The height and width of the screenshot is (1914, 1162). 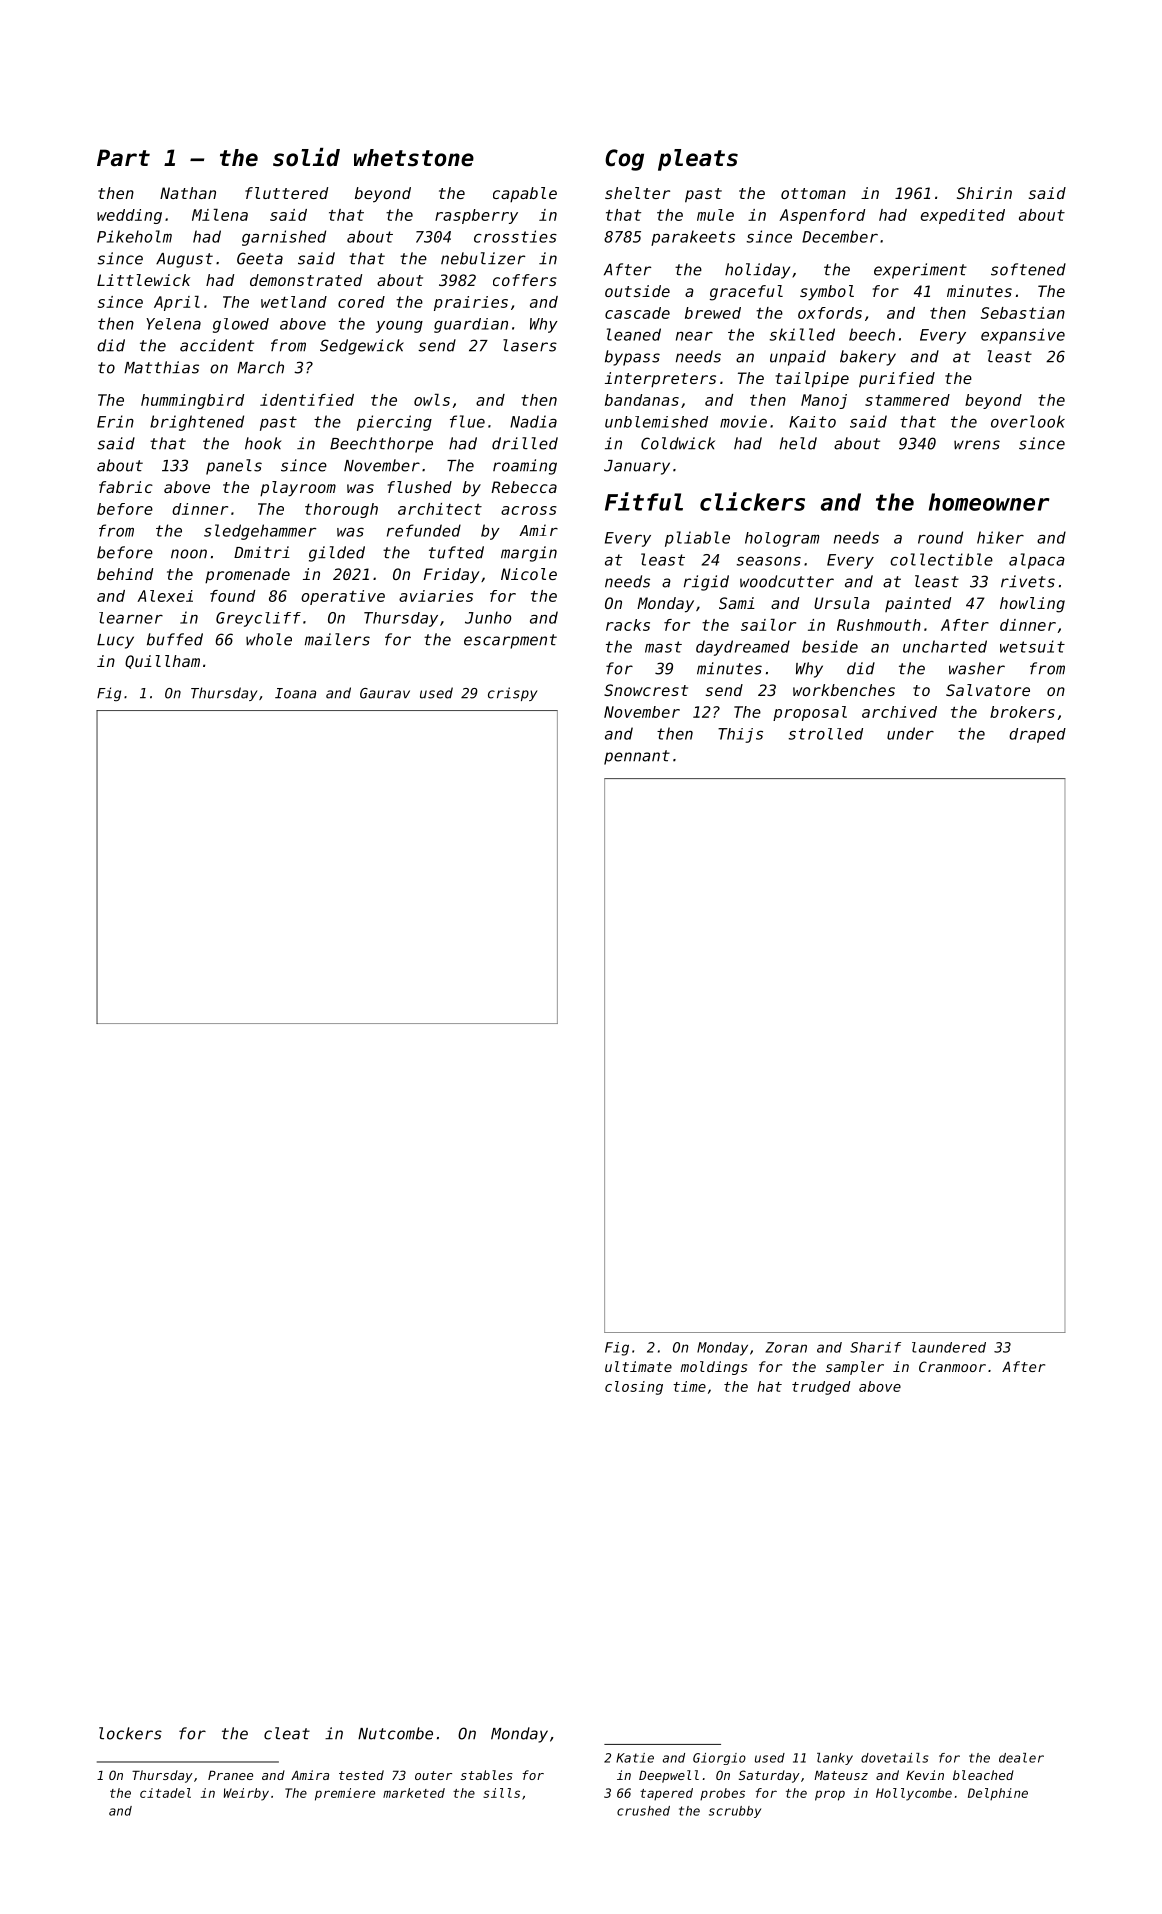 What do you see at coordinates (130, 1733) in the screenshot?
I see `lockers` at bounding box center [130, 1733].
